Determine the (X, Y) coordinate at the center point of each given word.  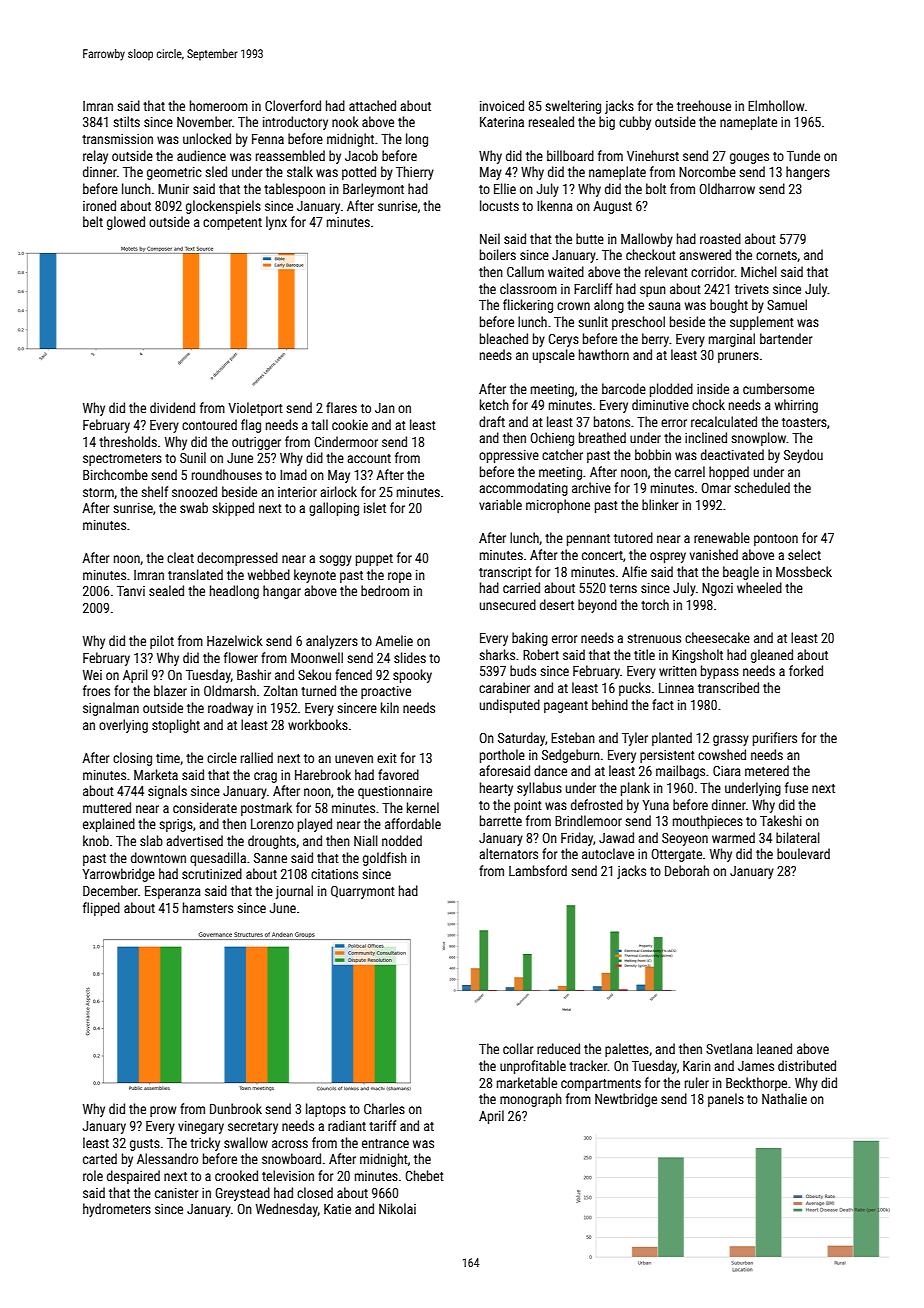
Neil (490, 238)
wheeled (759, 587)
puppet (374, 560)
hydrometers (117, 1210)
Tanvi (131, 591)
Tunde (803, 155)
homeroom (219, 105)
